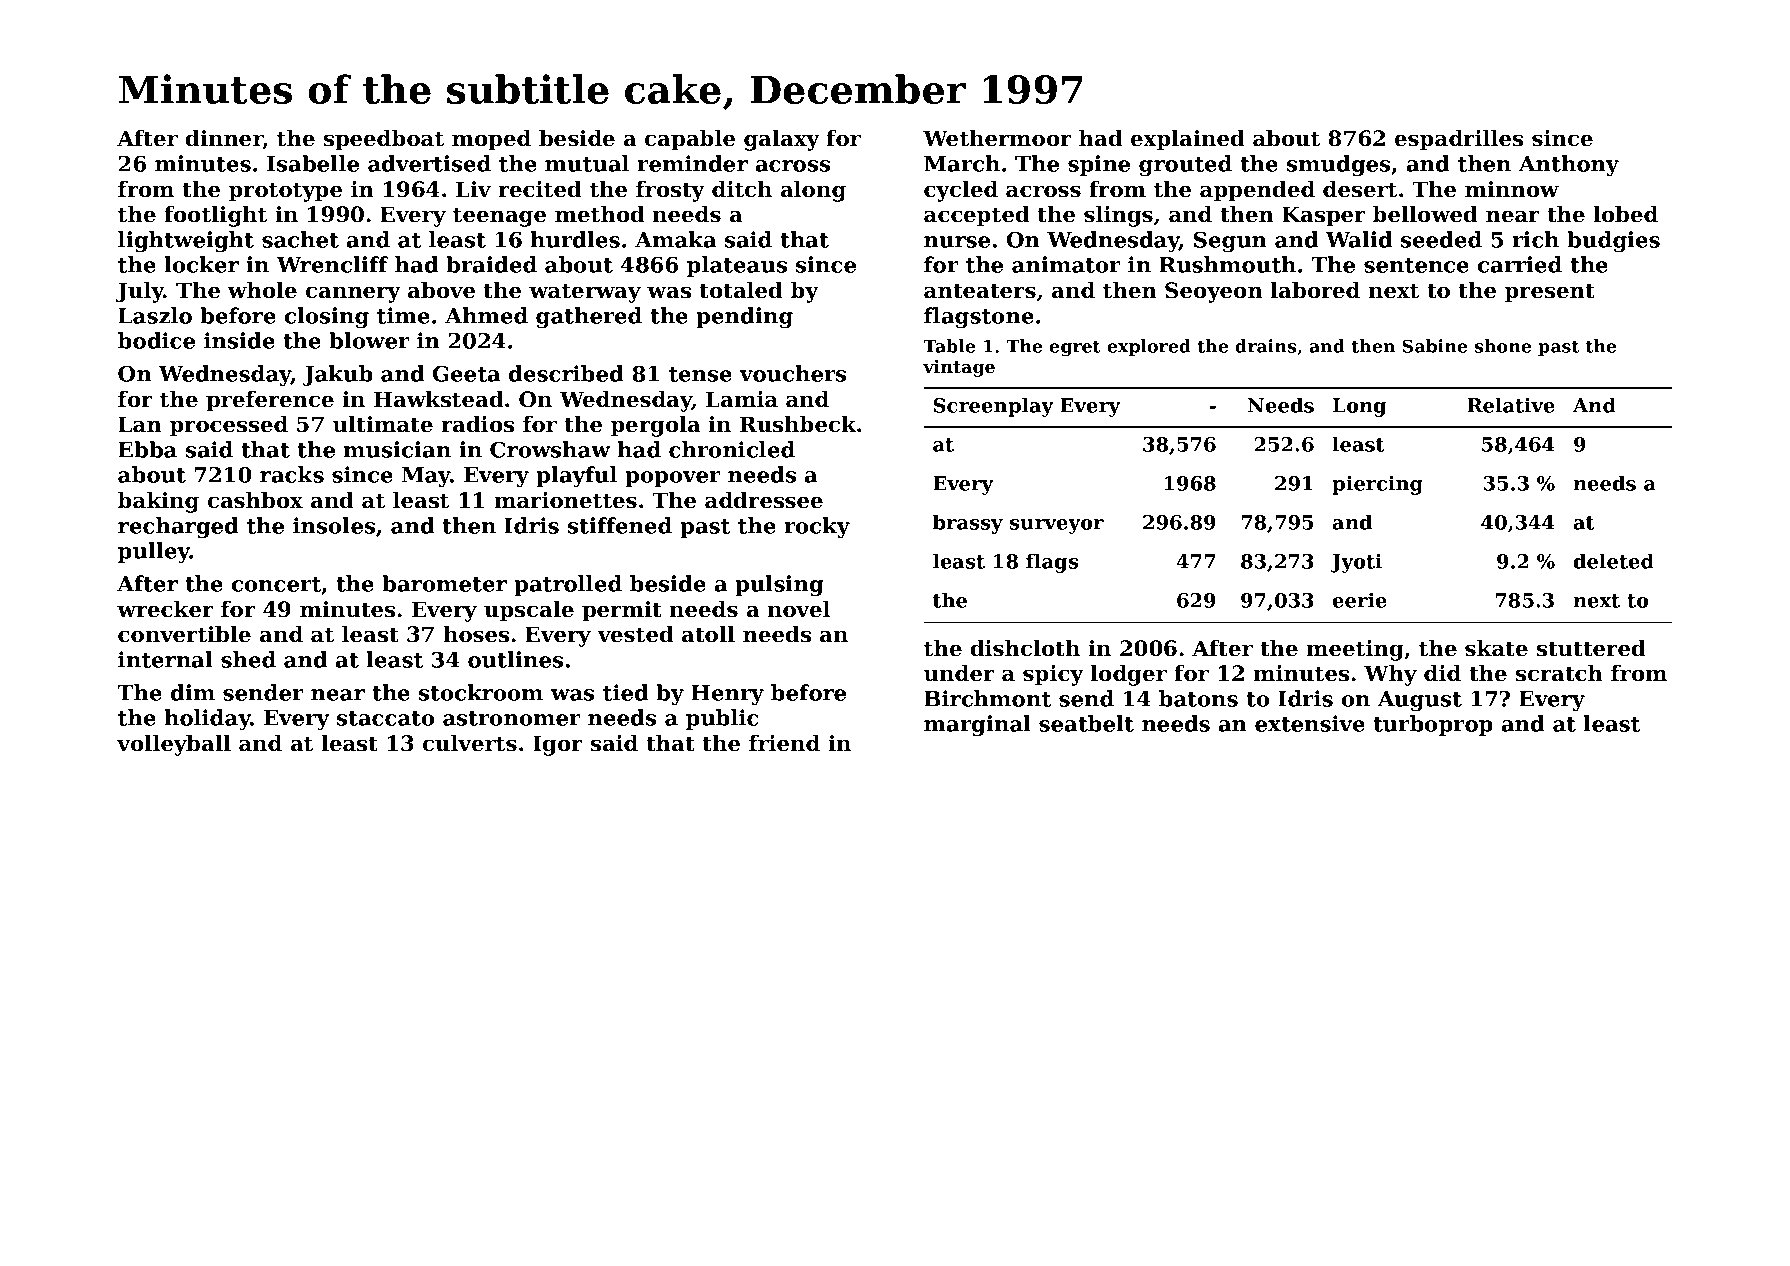  Describe the element at coordinates (1512, 189) in the screenshot. I see `minnow` at that location.
